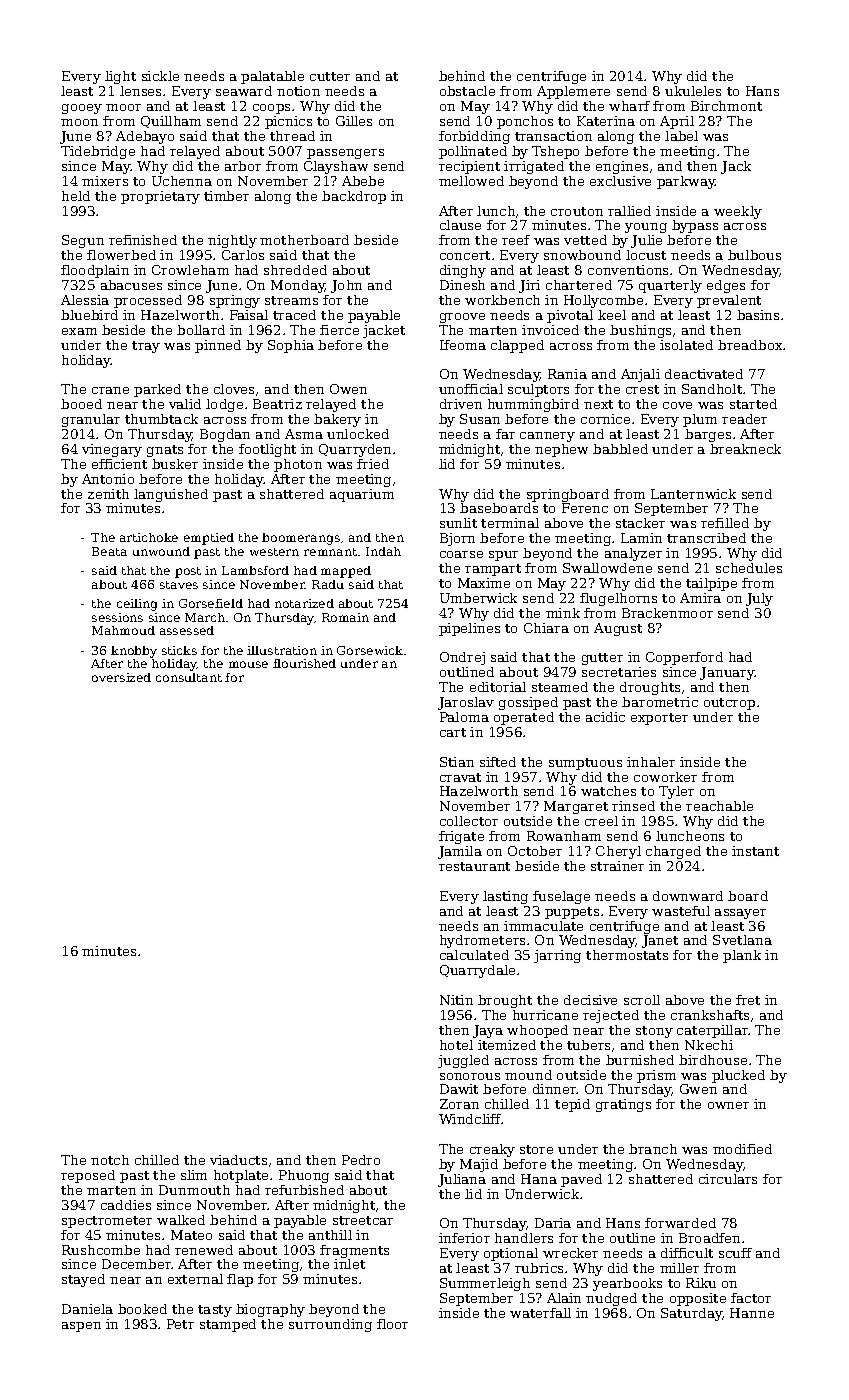  Describe the element at coordinates (751, 345) in the screenshot. I see `breadbox` at that location.
